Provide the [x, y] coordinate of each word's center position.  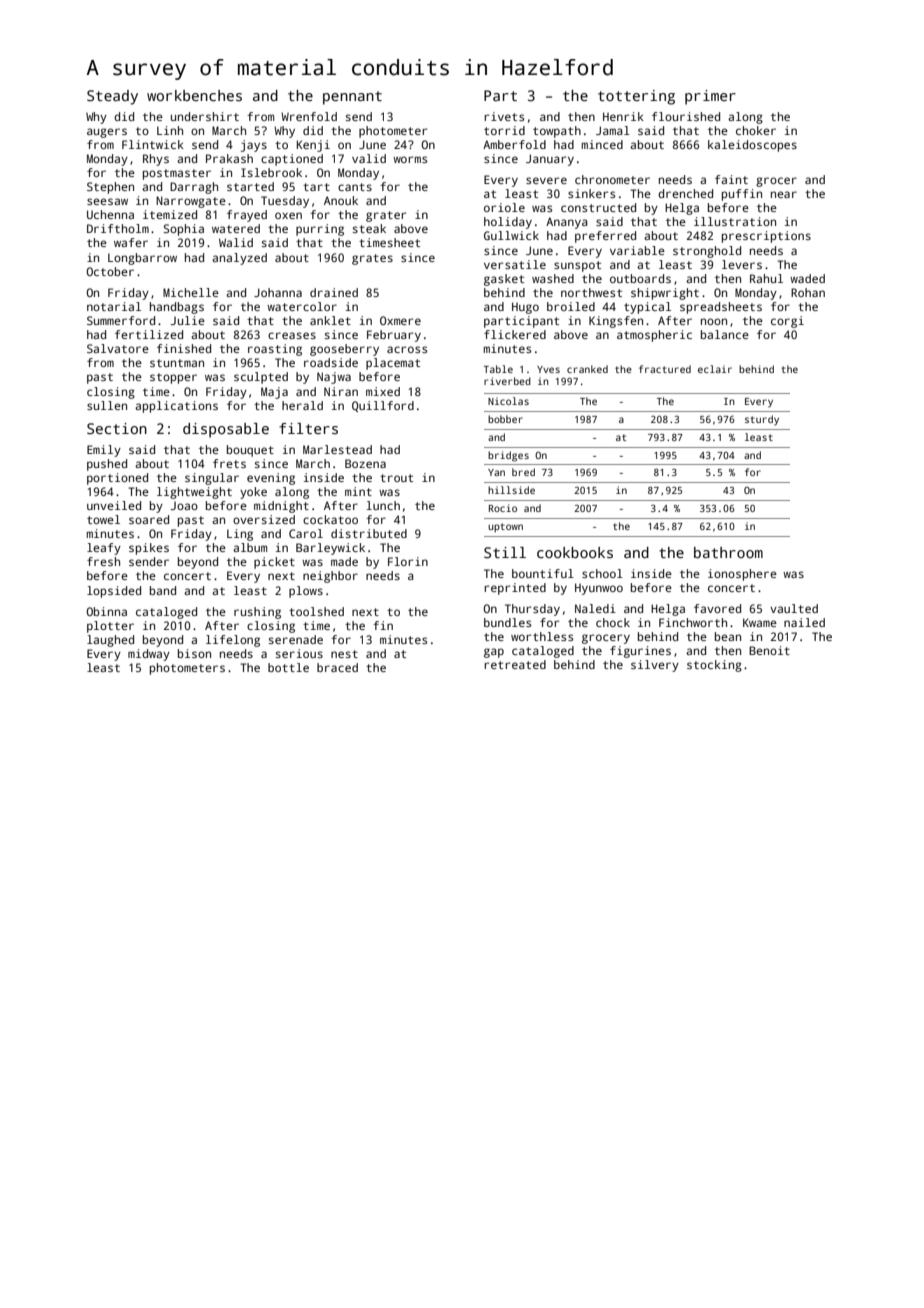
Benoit [769, 650]
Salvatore [118, 348]
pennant [352, 98]
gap [494, 653]
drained [334, 292]
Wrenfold [309, 116]
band [163, 590]
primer [710, 97]
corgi [787, 322]
